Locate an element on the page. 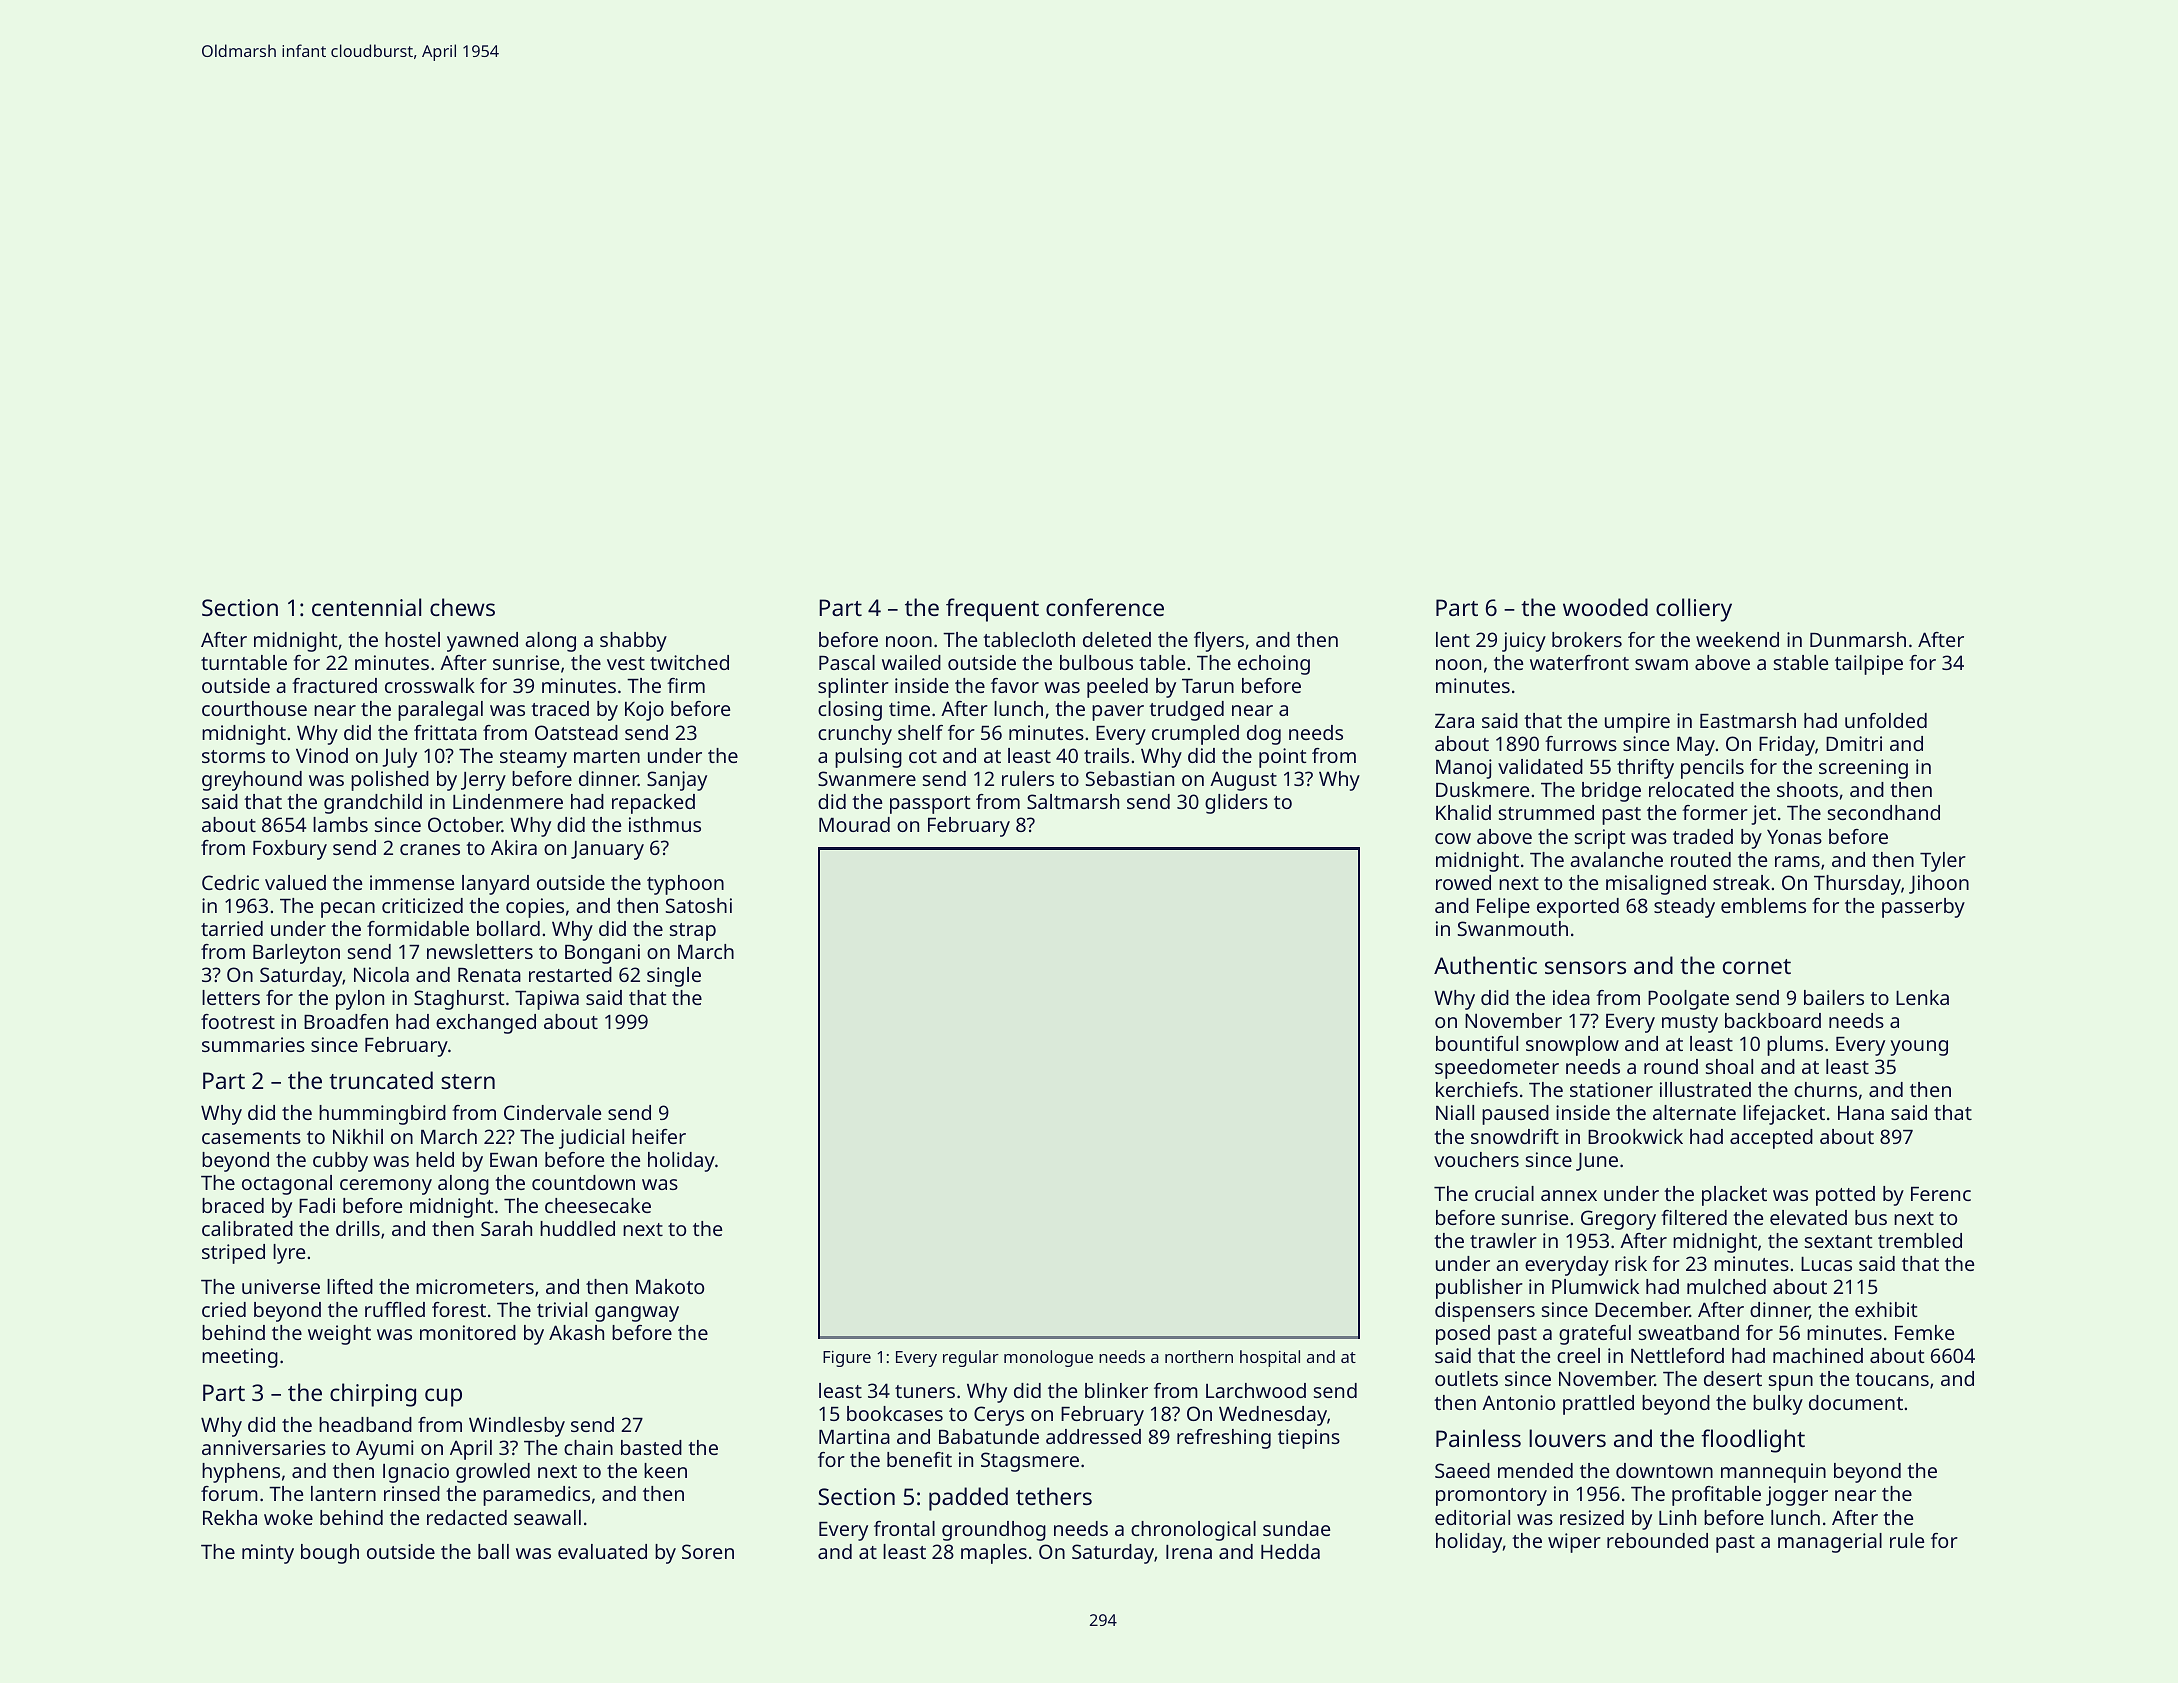  Tapiwa is located at coordinates (547, 1000).
